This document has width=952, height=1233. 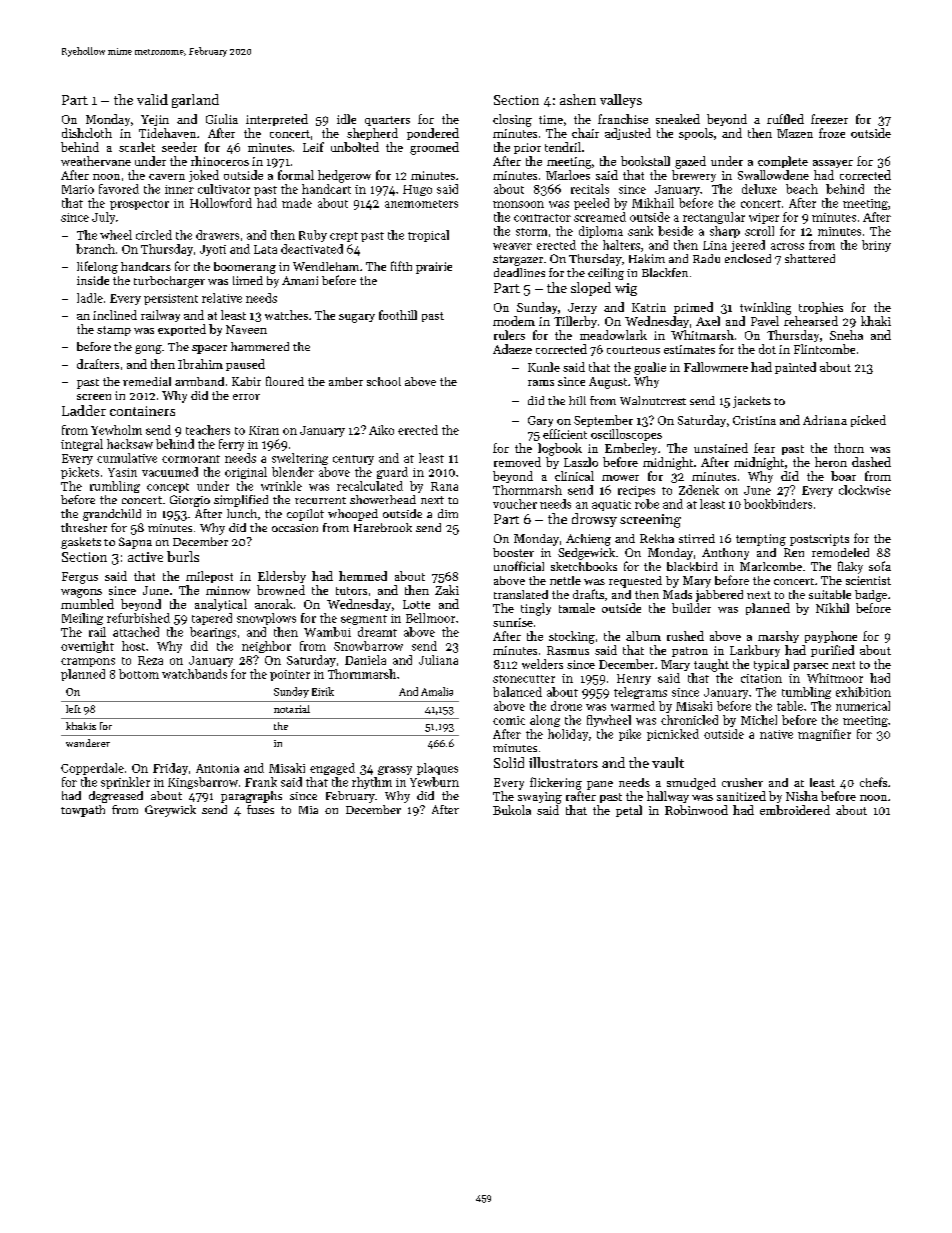 I want to click on Meiling, so click(x=82, y=619).
